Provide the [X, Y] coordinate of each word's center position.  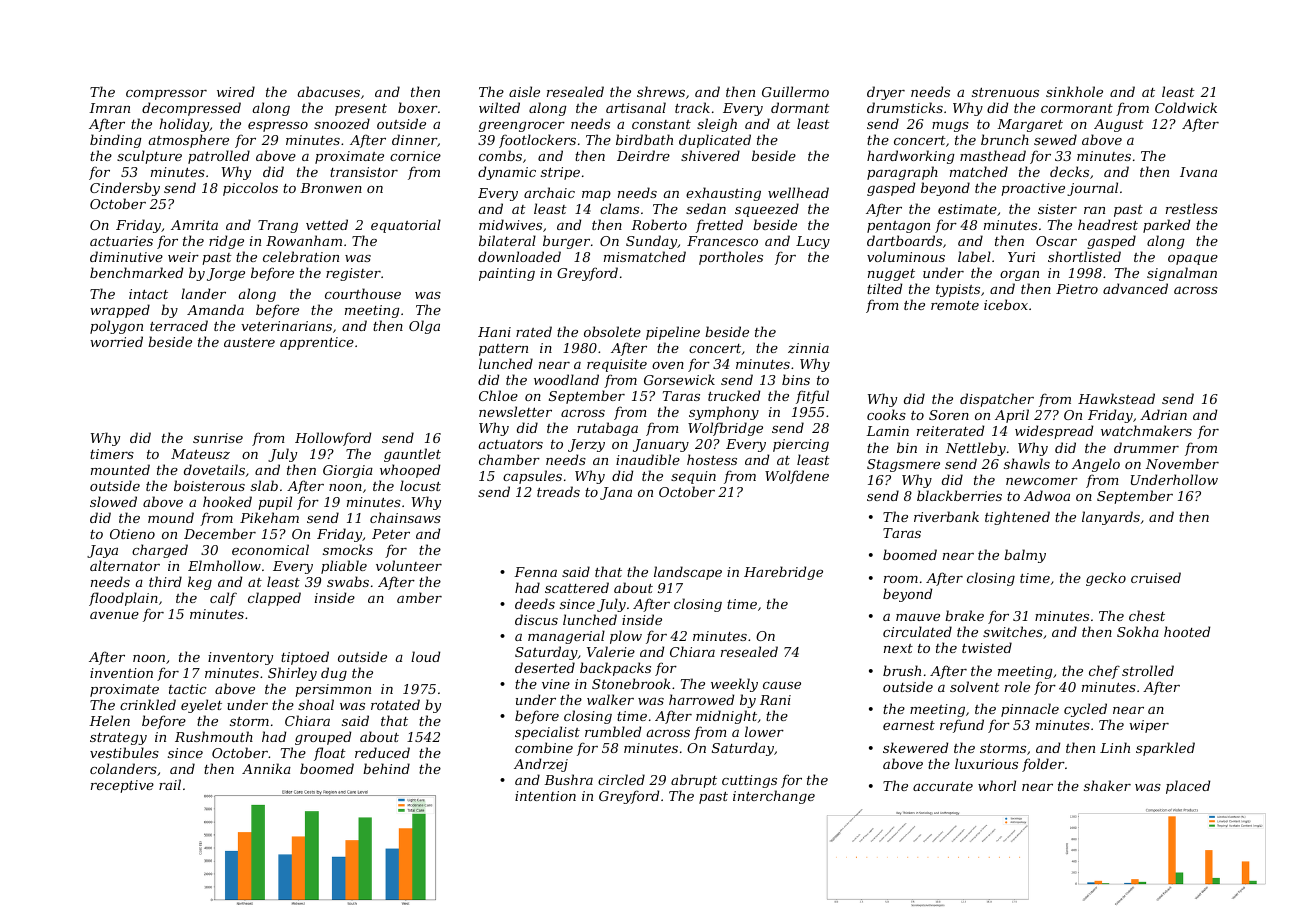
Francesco [722, 241]
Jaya [102, 551]
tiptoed [305, 658]
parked [1166, 226]
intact [148, 294]
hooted [1187, 631]
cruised [1156, 577]
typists [958, 290]
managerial [566, 637]
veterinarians [286, 326]
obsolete [612, 331]
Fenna [535, 572]
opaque [1193, 260]
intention [545, 796]
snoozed [342, 124]
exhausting [723, 194]
